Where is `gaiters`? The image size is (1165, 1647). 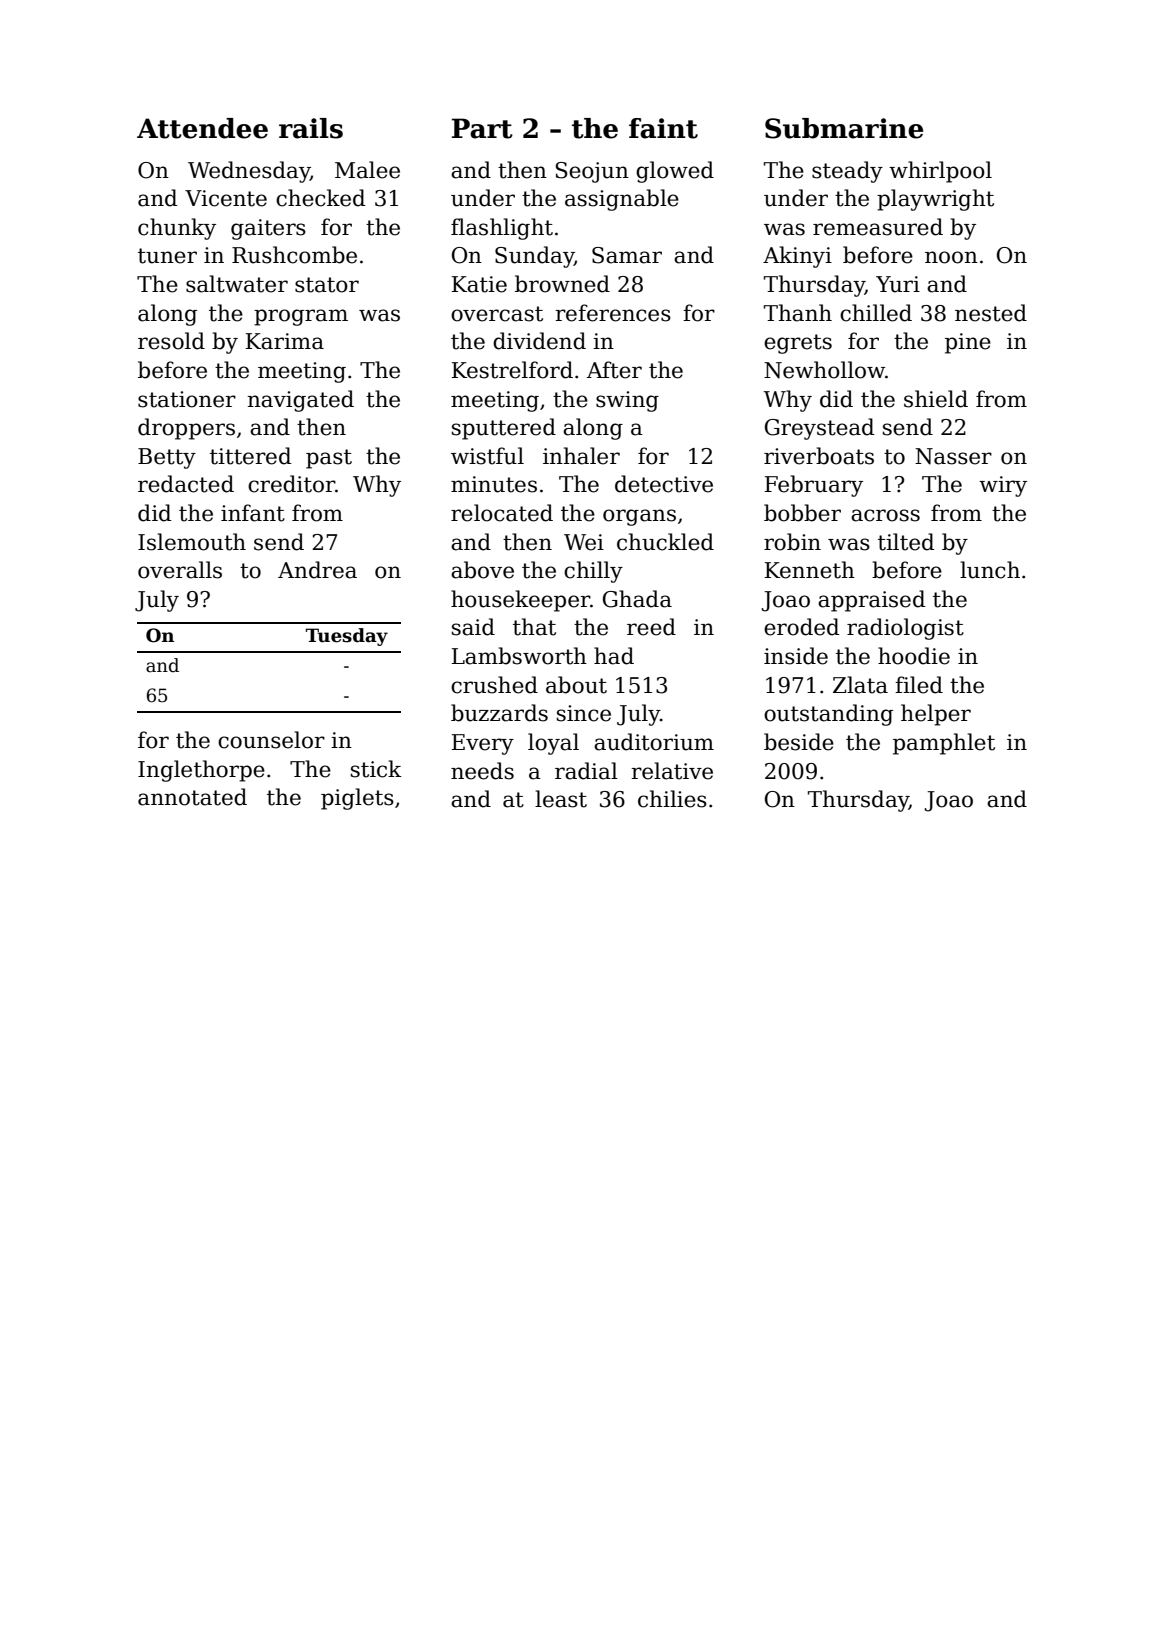 gaiters is located at coordinates (268, 229).
